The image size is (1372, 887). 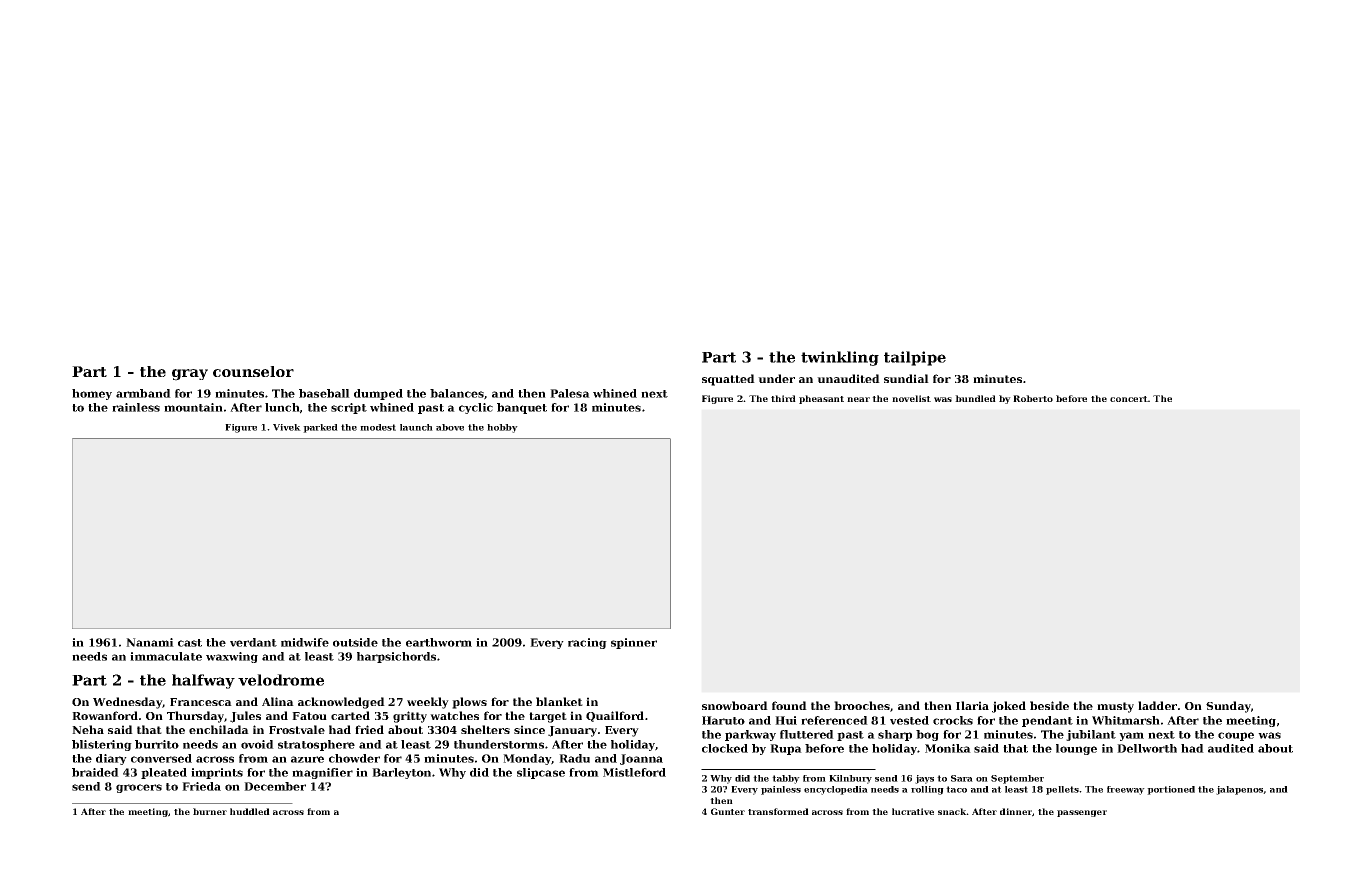 What do you see at coordinates (858, 399) in the image?
I see `near` at bounding box center [858, 399].
